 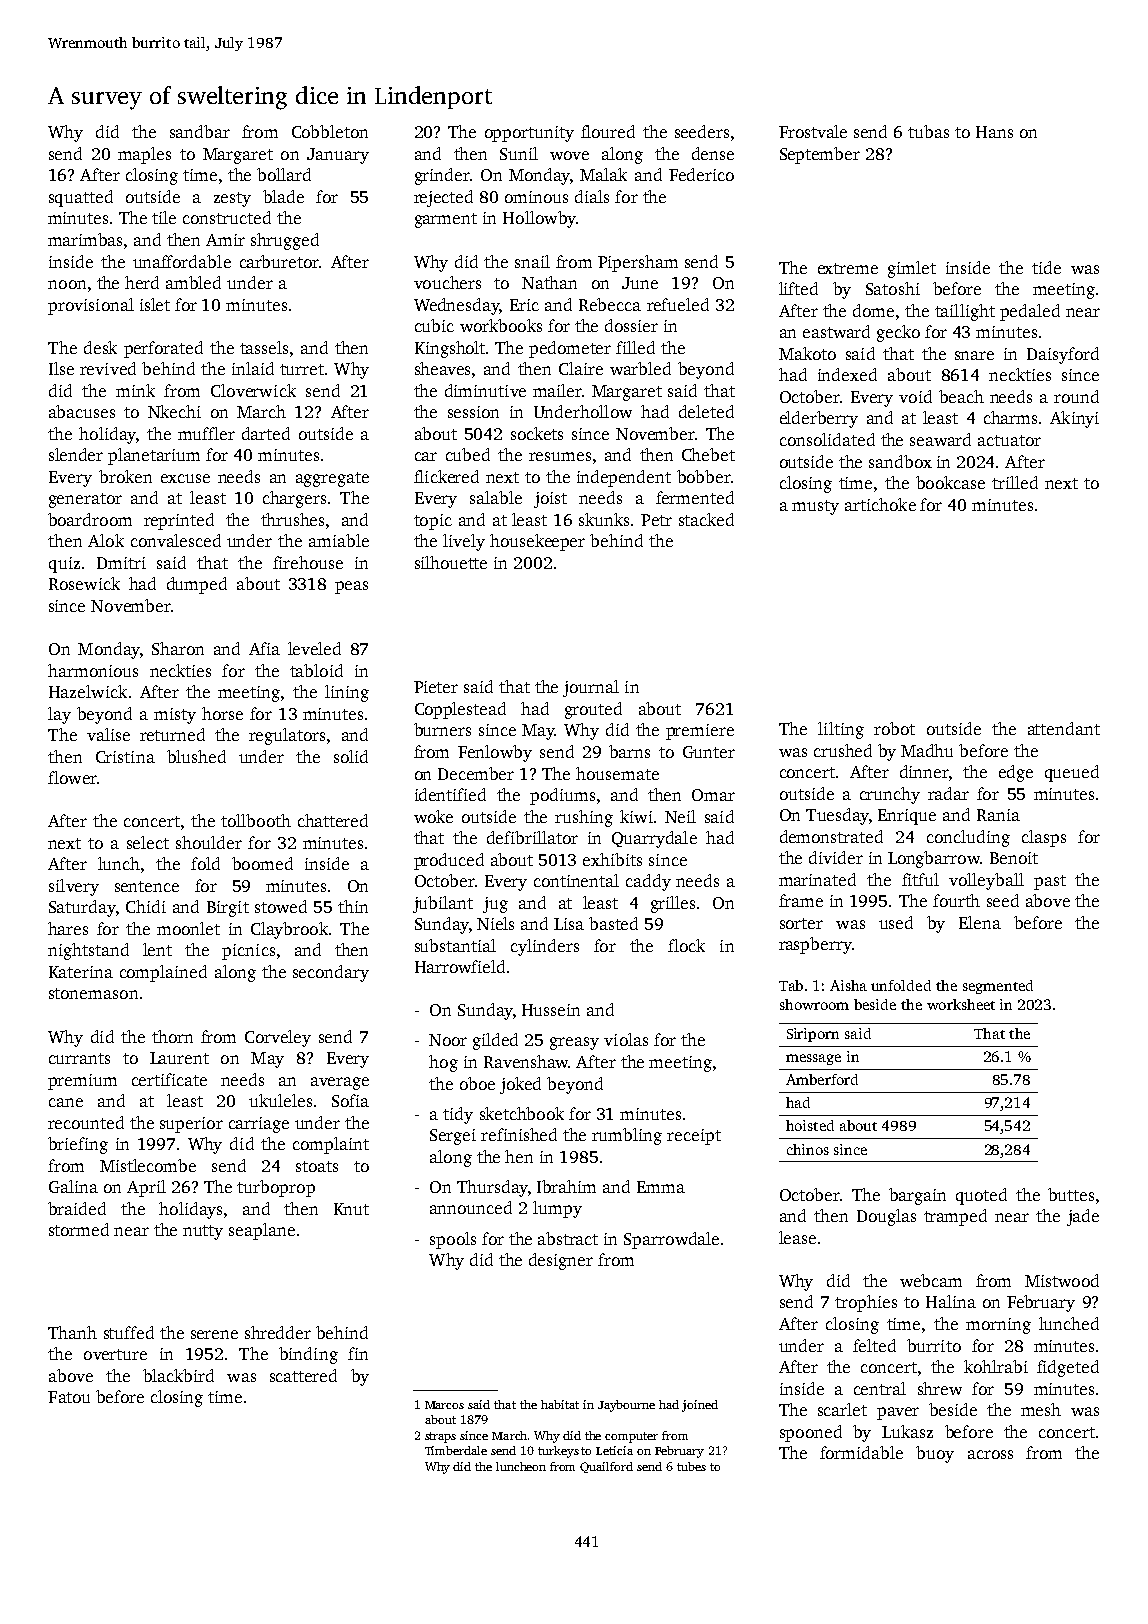 I want to click on grinder, so click(x=442, y=176).
